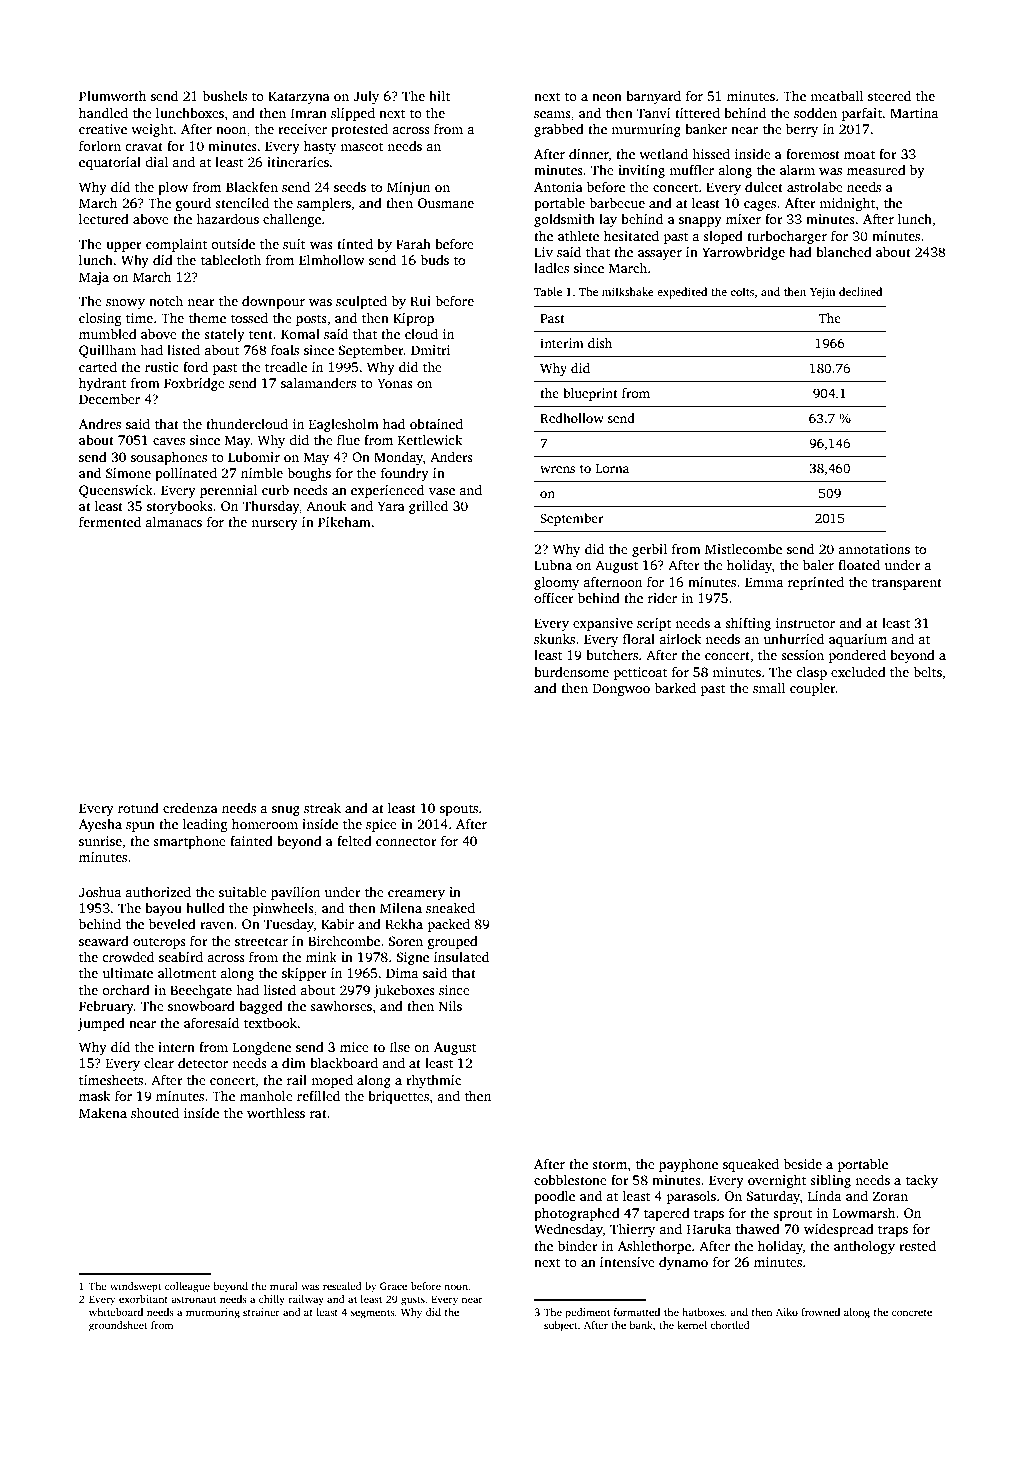 This screenshot has width=1026, height=1457. Describe the element at coordinates (110, 522) in the screenshot. I see `fermented` at that location.
